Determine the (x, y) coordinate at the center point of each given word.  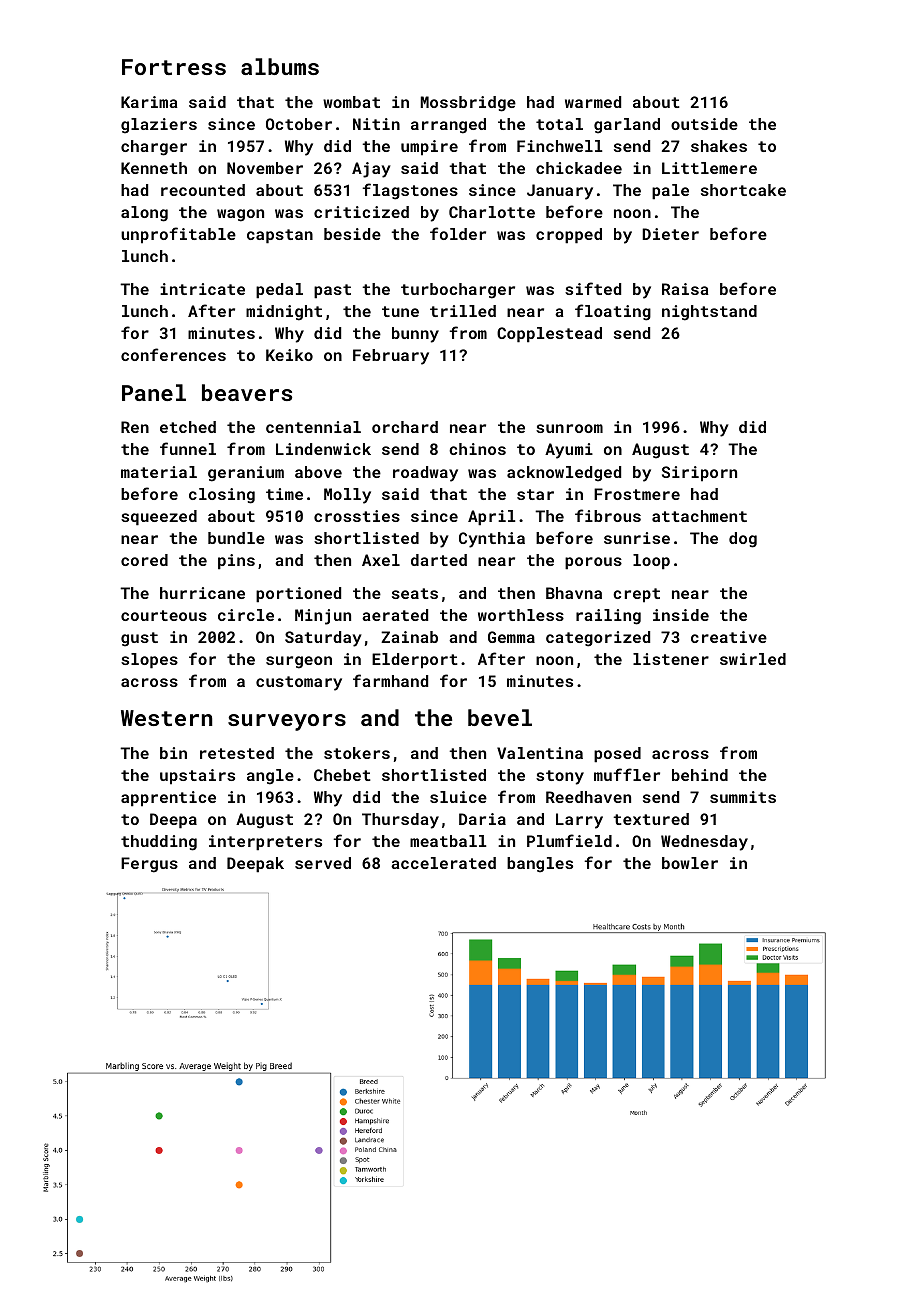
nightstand (709, 313)
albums (280, 66)
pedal (279, 291)
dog (743, 540)
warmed (593, 102)
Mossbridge (468, 104)
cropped (569, 236)
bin (173, 753)
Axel (381, 560)
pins (236, 562)
